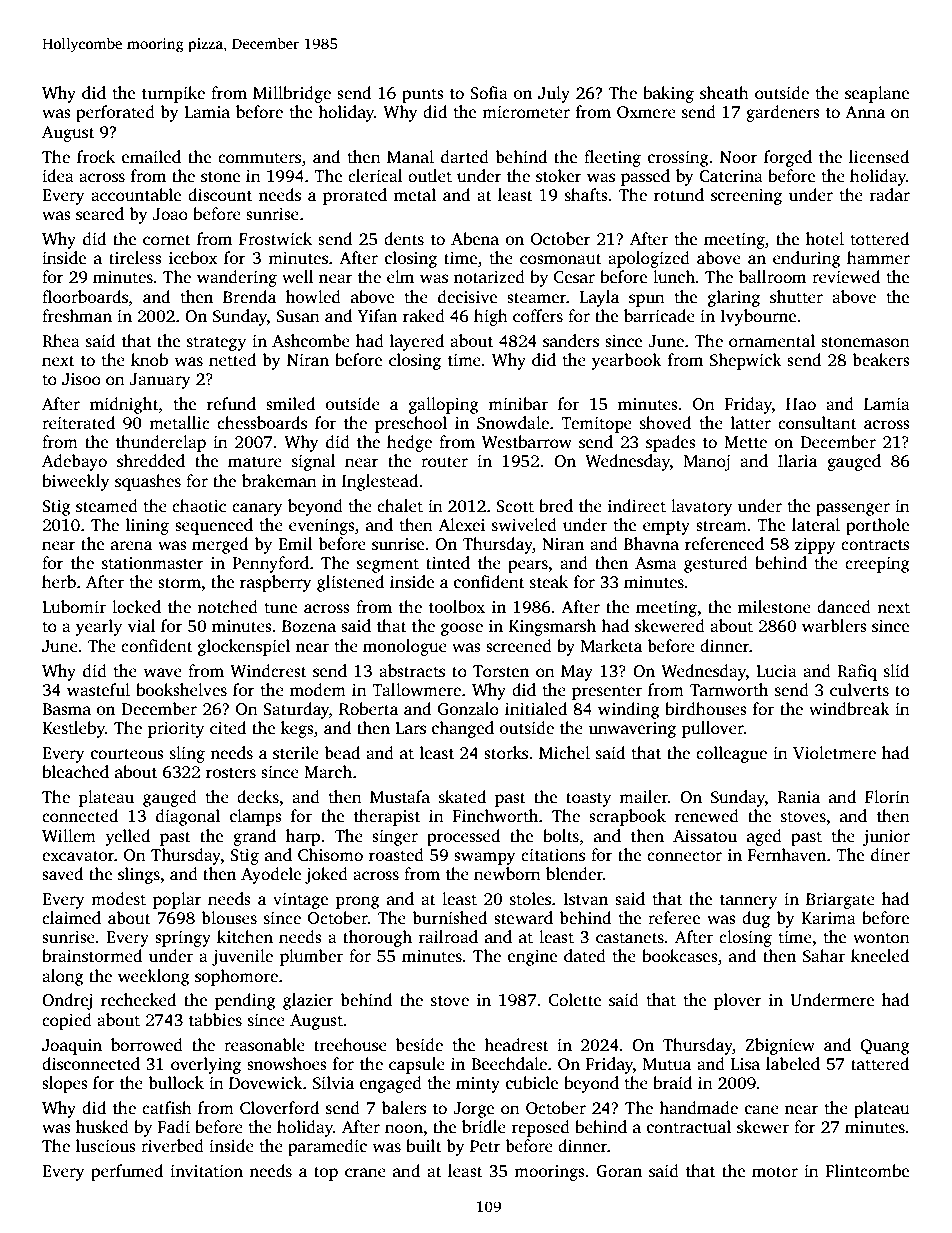 The image size is (952, 1233). I want to click on modem, so click(318, 690).
